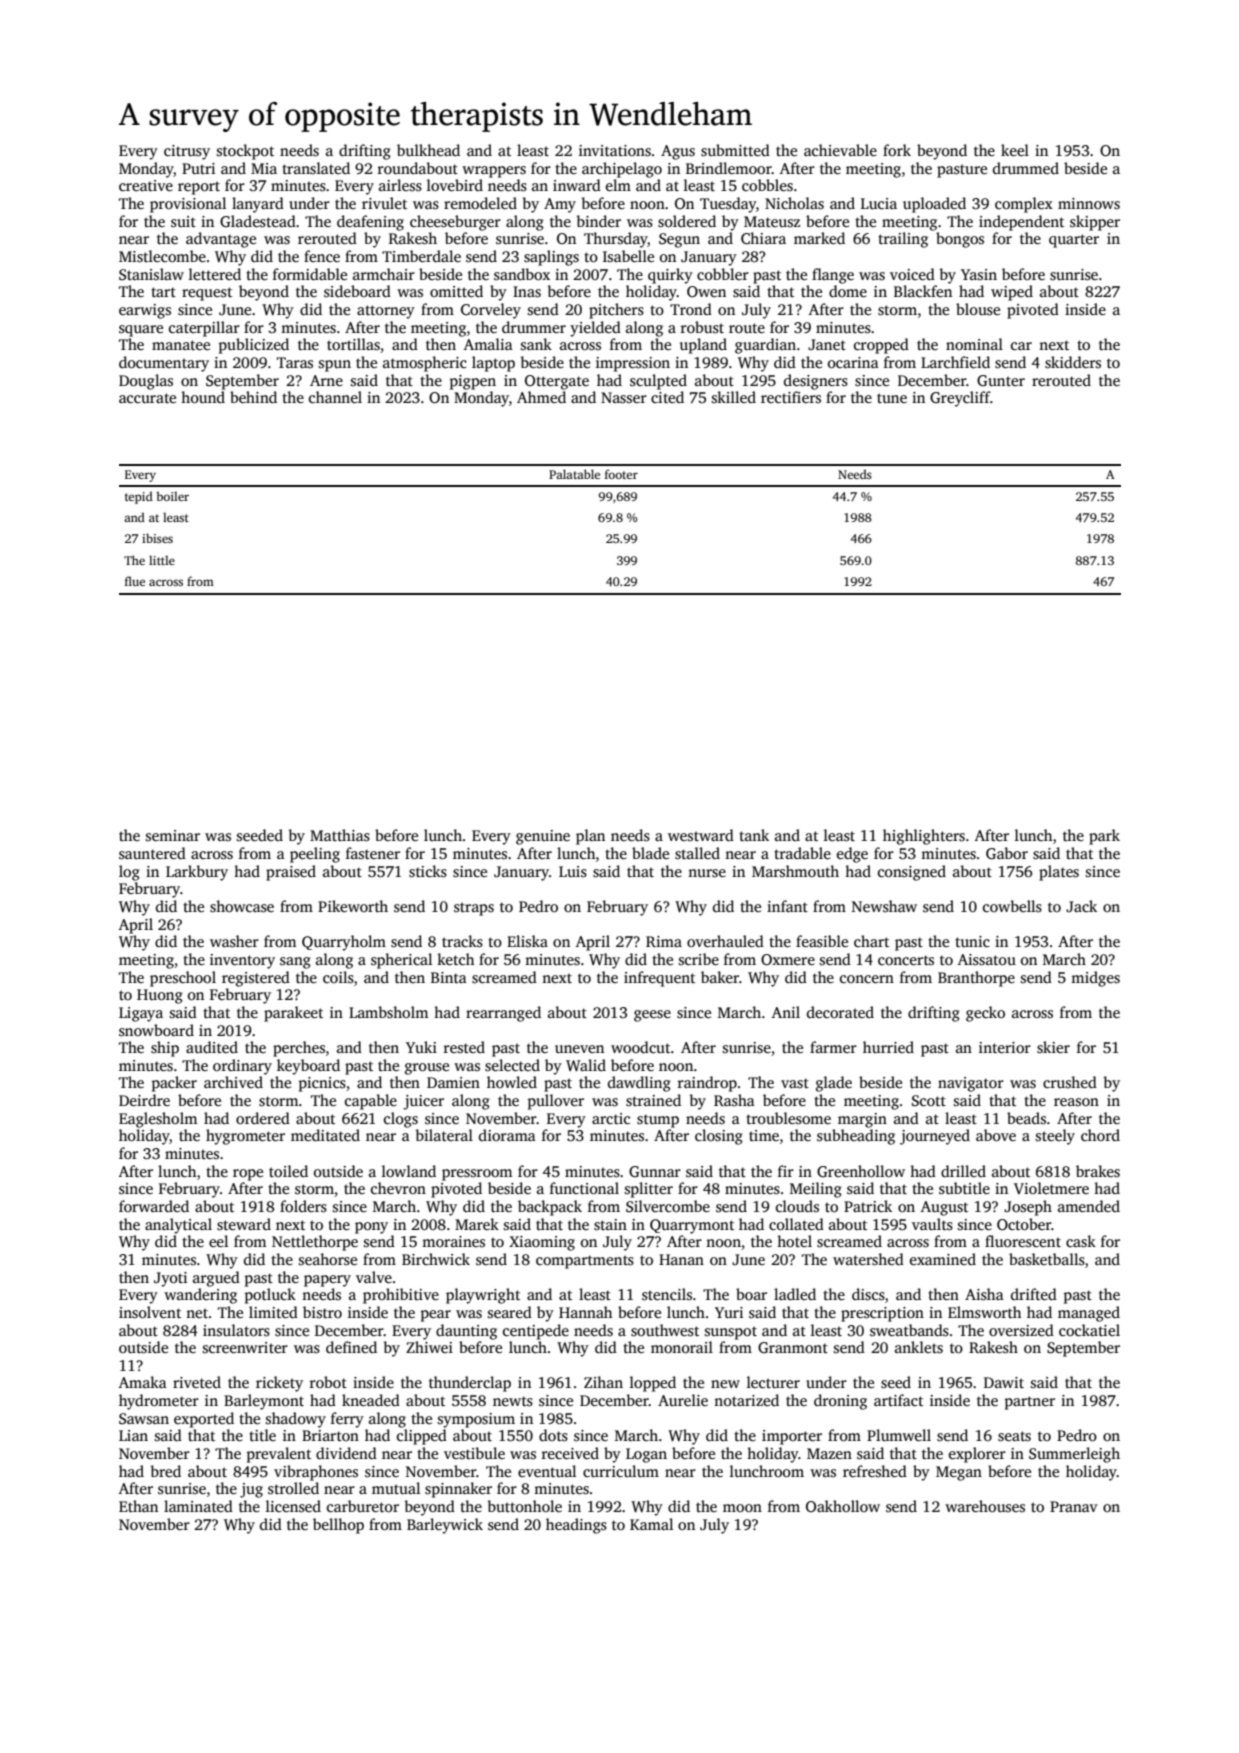 This image has width=1239, height=1753. Describe the element at coordinates (574, 474) in the image. I see `Palatable` at that location.
